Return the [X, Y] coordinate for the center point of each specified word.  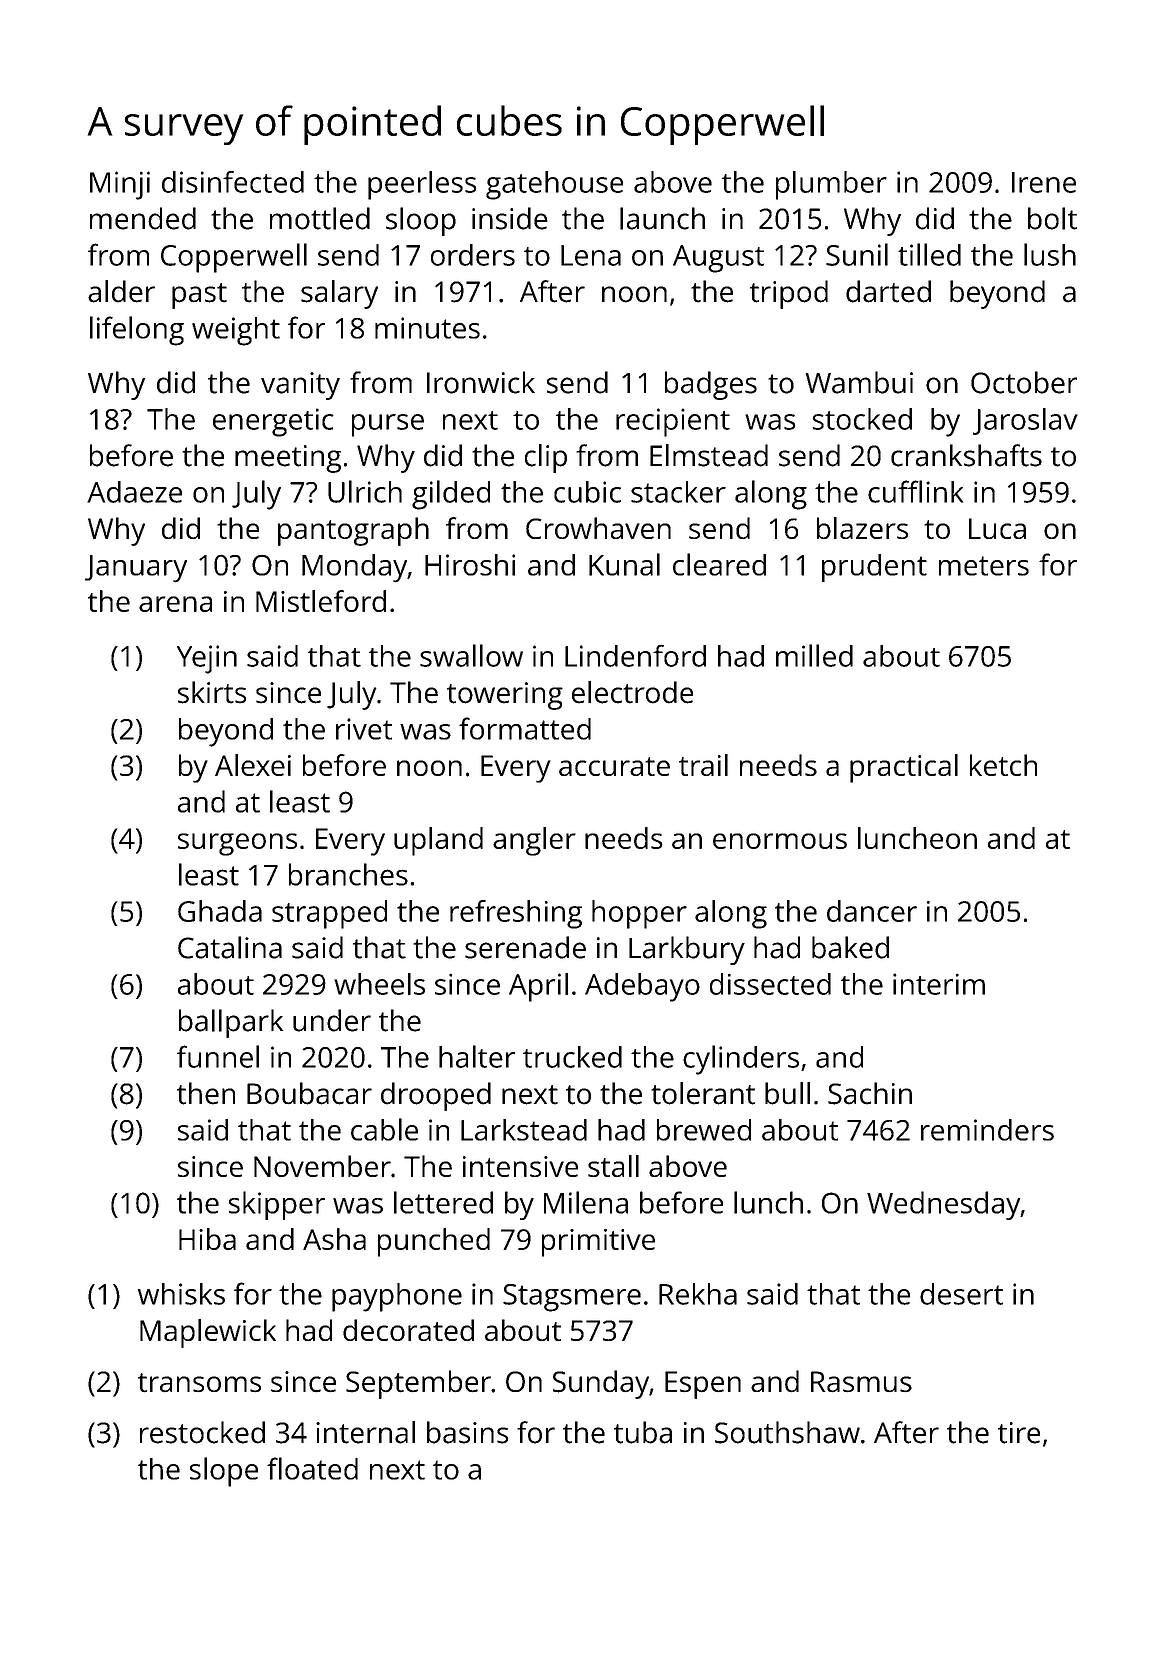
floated [312, 1468]
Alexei [253, 765]
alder [121, 291]
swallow [471, 655]
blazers [862, 528]
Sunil [857, 254]
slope [224, 1472]
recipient [673, 422]
